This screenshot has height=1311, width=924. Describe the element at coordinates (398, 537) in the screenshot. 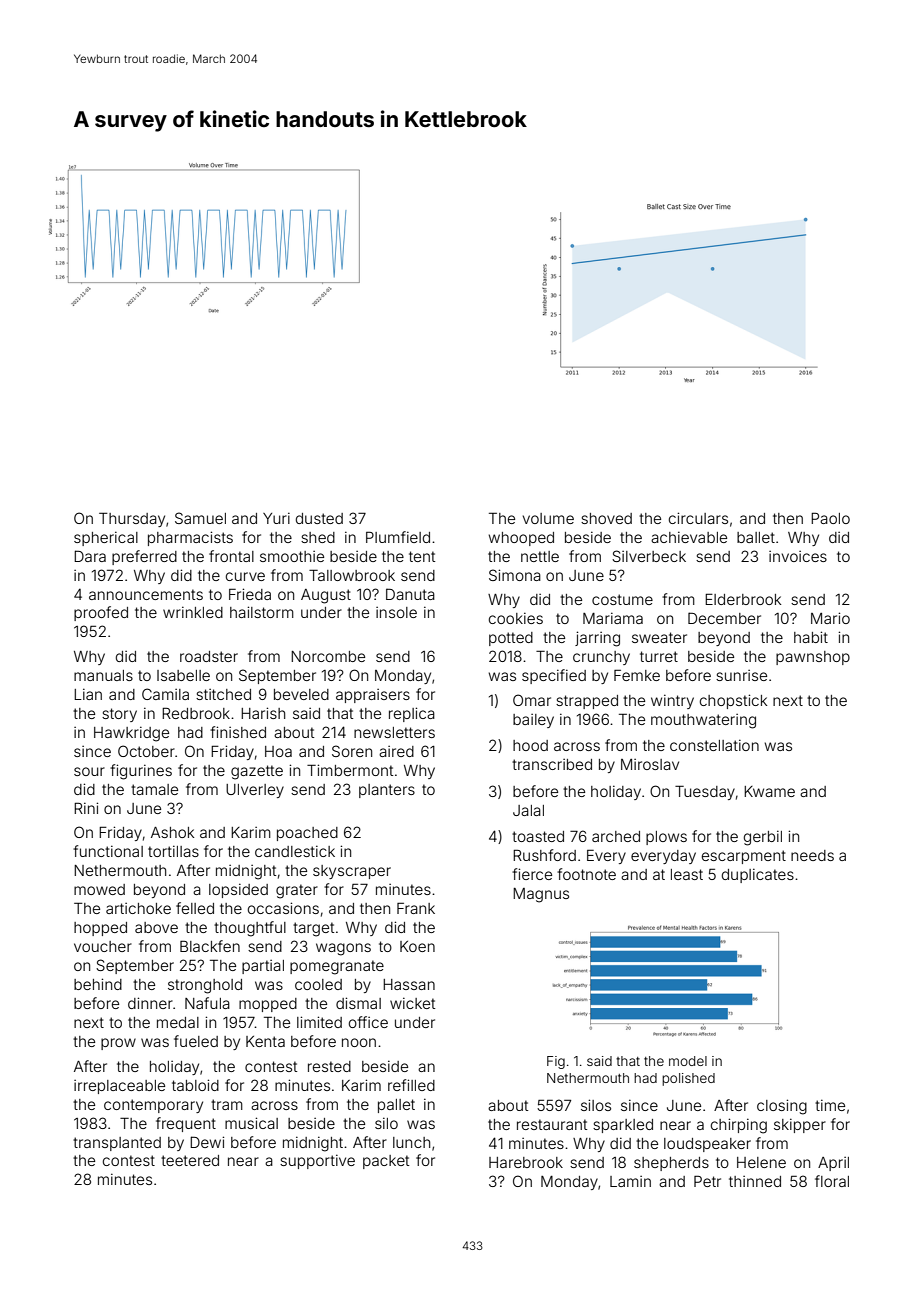

I see `Plumfield` at that location.
